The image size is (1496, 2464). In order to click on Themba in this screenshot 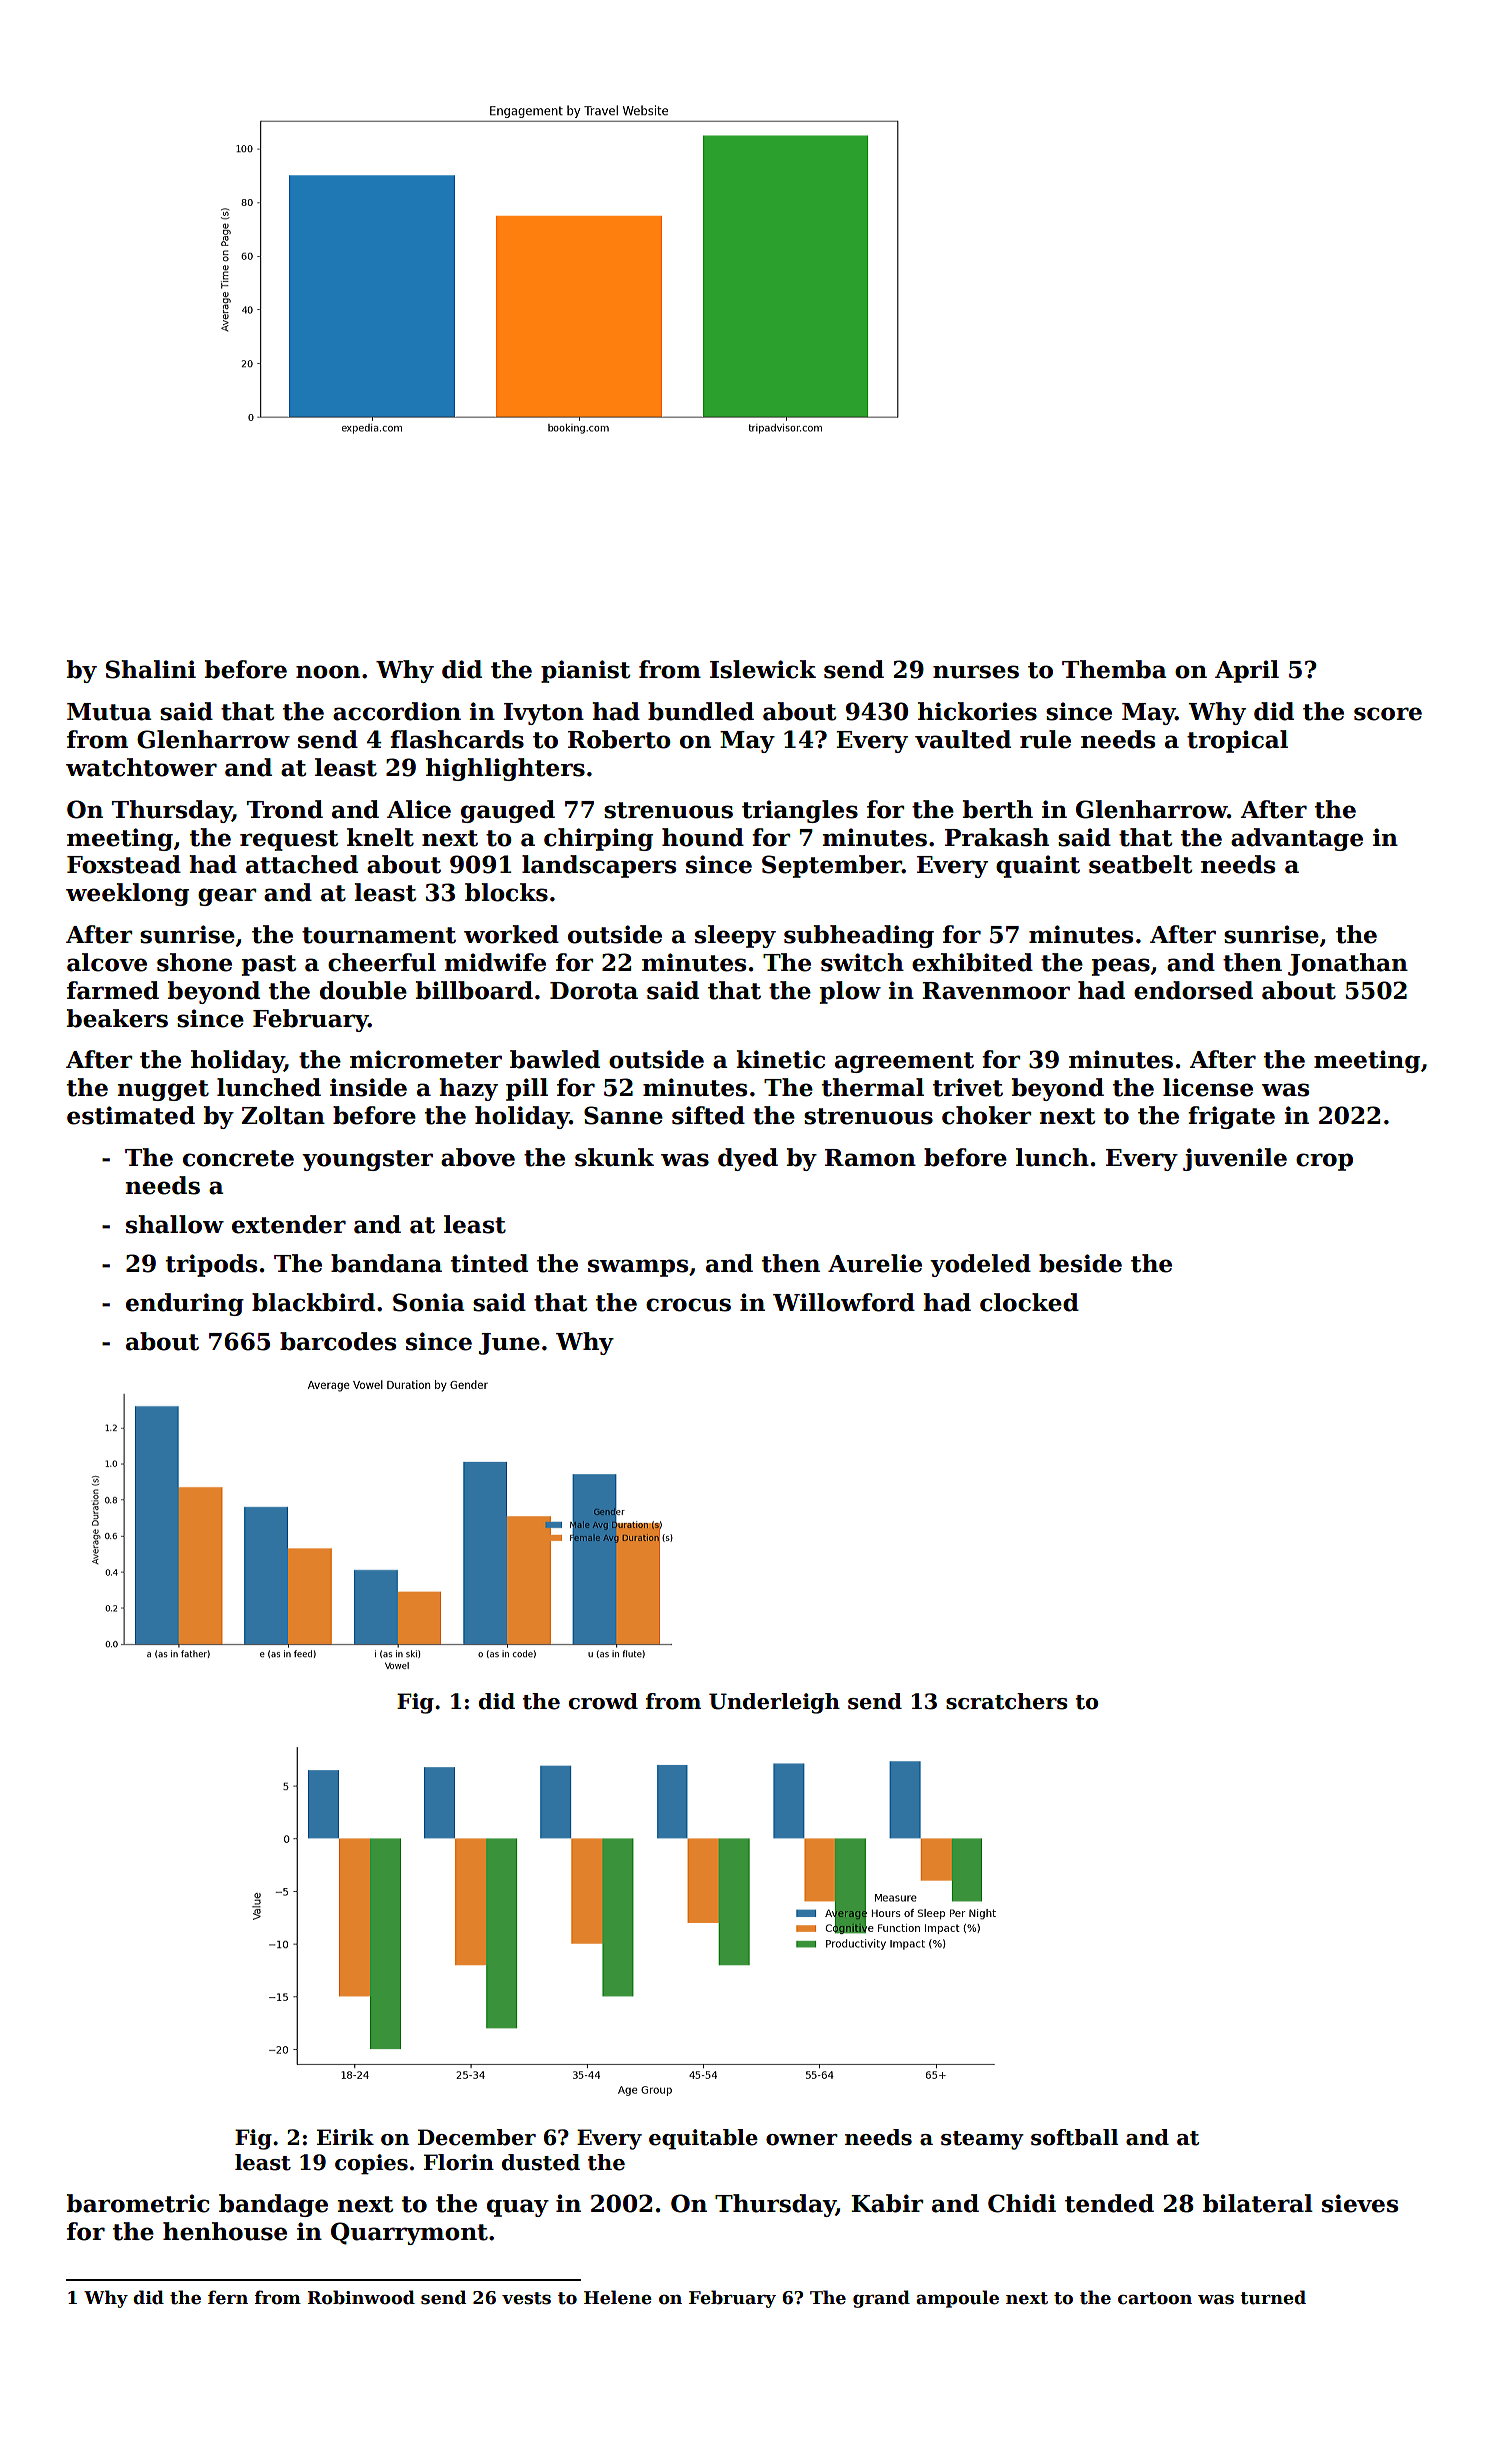, I will do `click(1114, 669)`.
